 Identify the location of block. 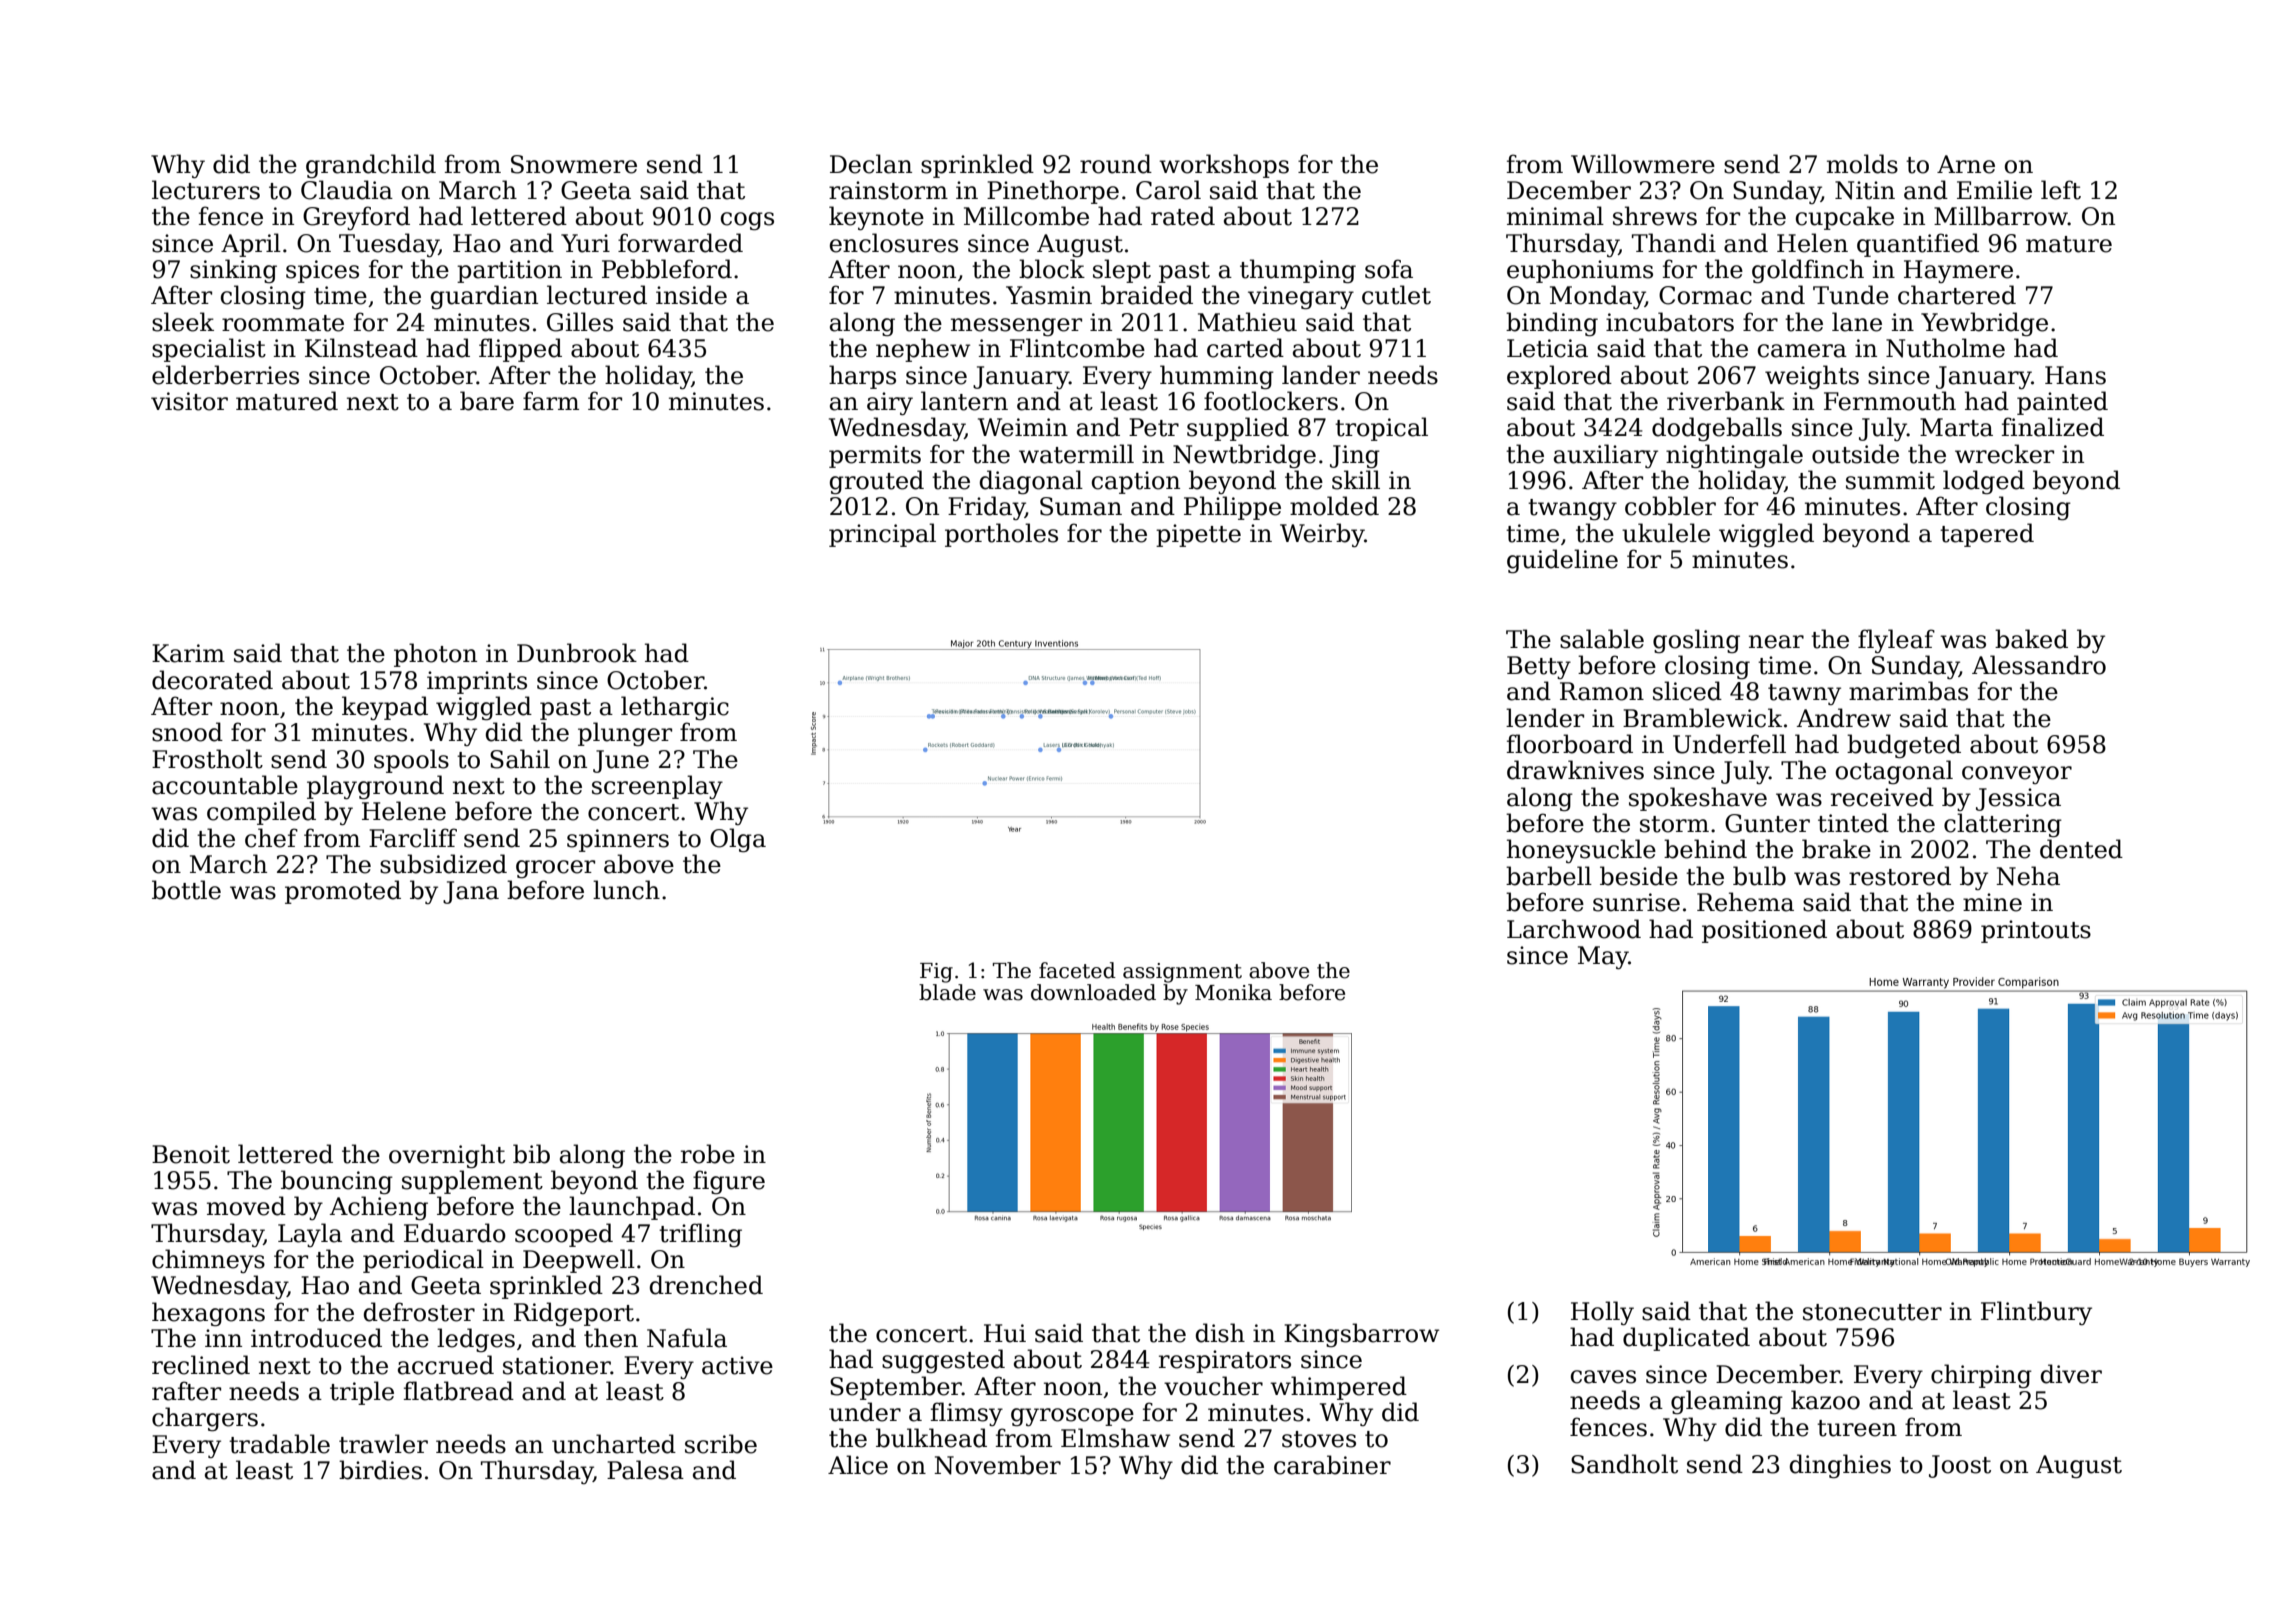
(1052, 269).
